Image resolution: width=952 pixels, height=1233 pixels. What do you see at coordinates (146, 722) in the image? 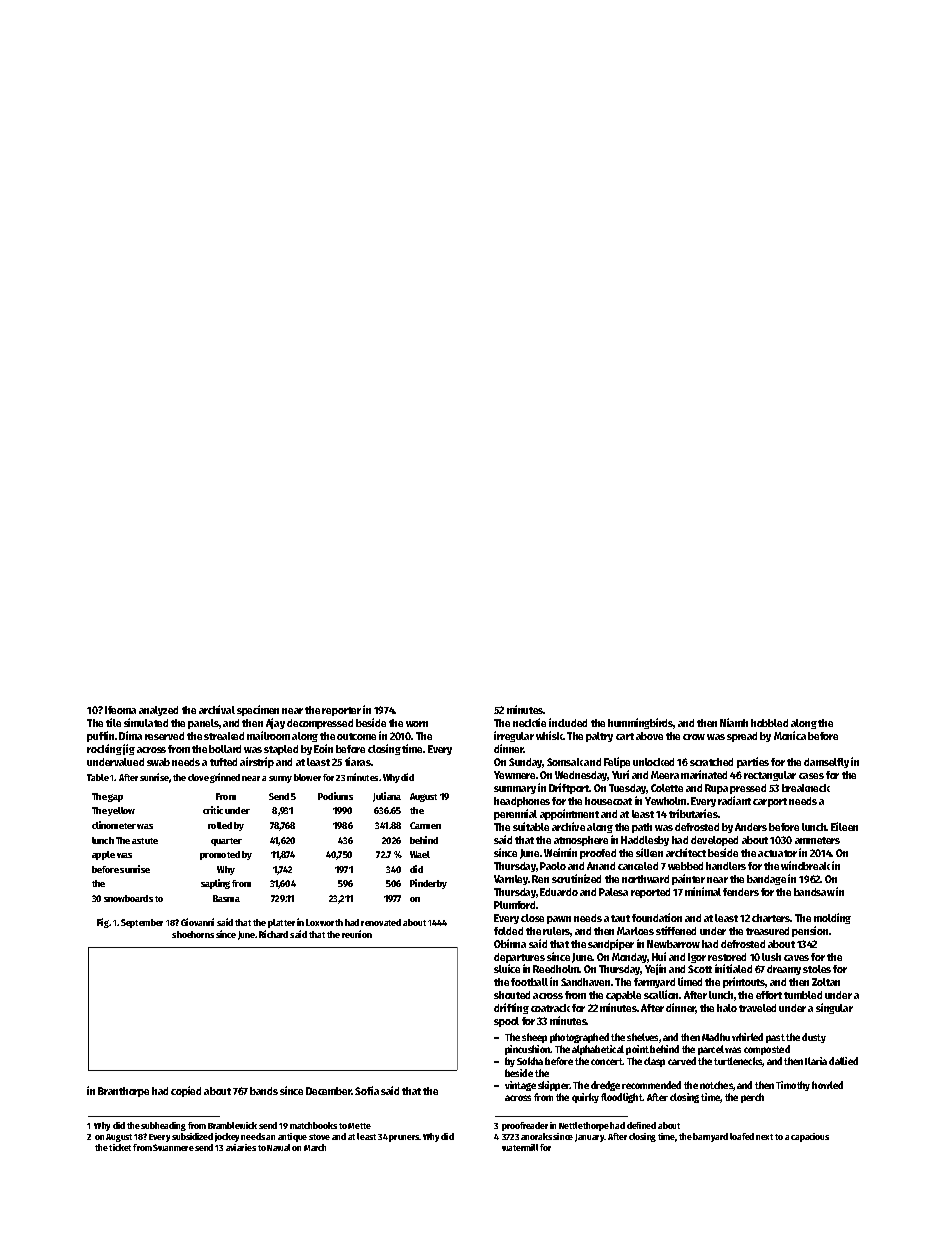
I see `simulated` at bounding box center [146, 722].
